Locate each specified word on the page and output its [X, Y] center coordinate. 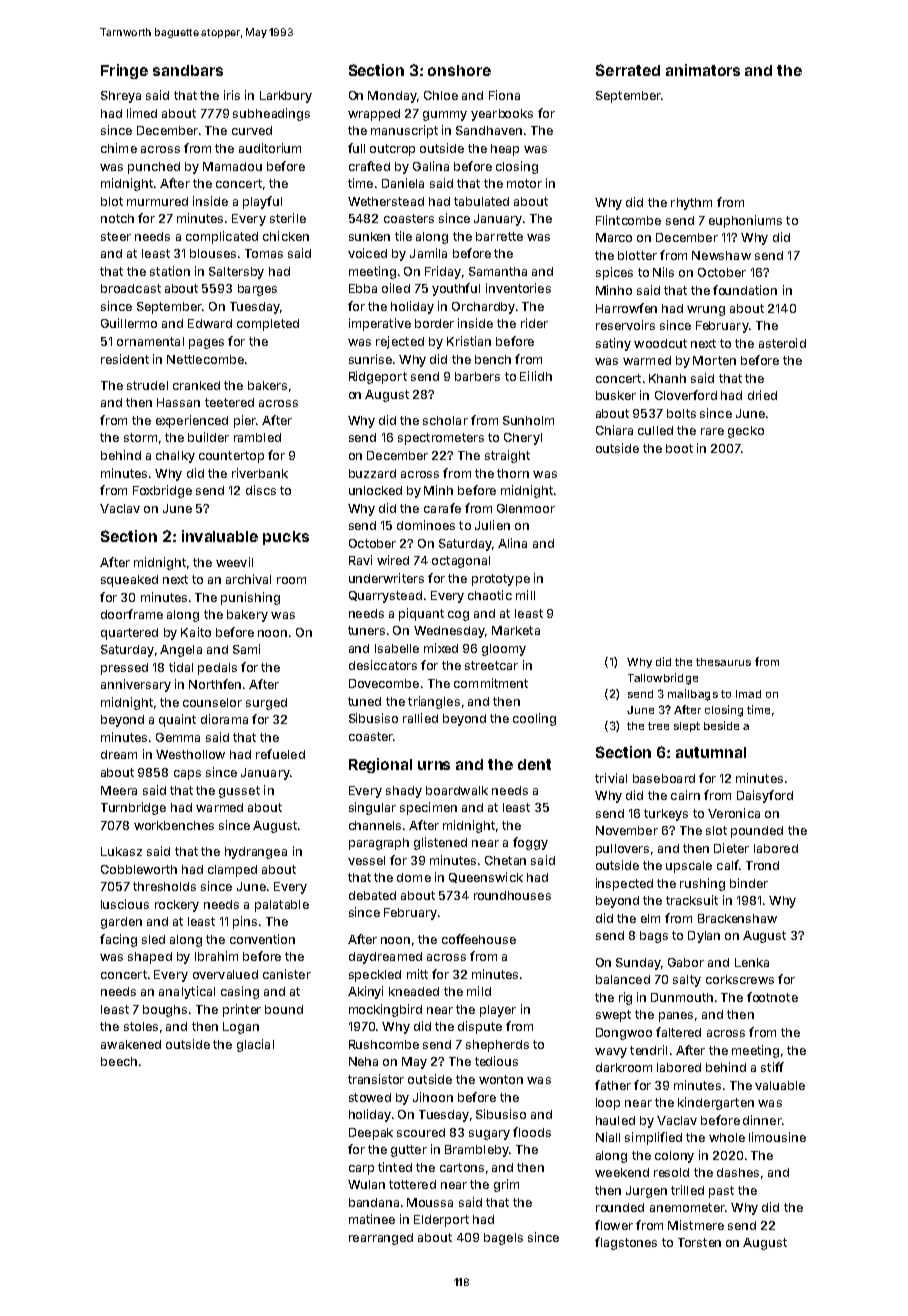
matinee [372, 1219]
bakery [247, 616]
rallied [420, 718]
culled [655, 430]
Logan [241, 1028]
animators [703, 70]
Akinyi [365, 992]
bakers [267, 385]
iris [232, 95]
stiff [772, 1067]
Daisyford [765, 796]
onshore [459, 70]
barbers [477, 376]
